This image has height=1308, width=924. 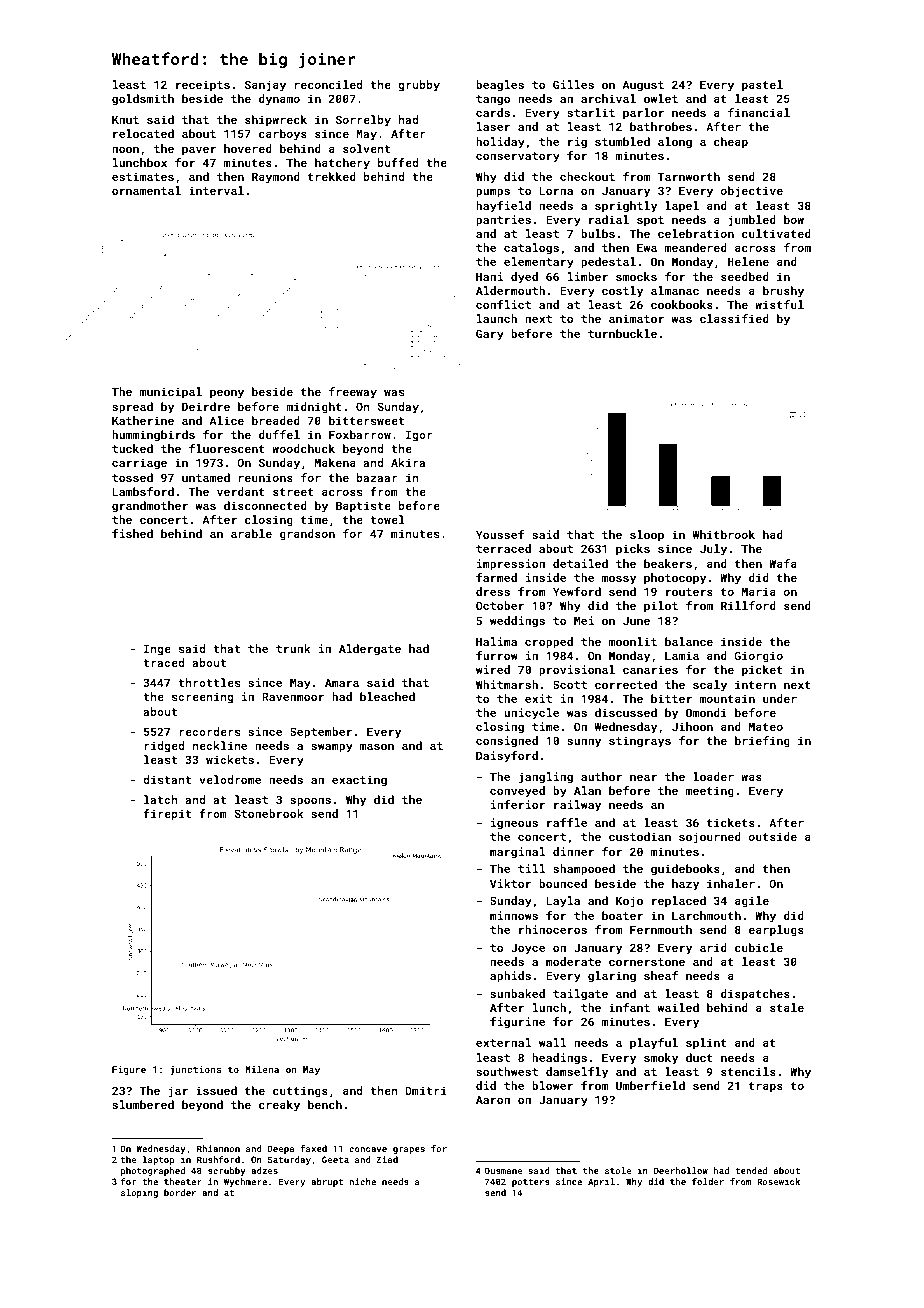 I want to click on reconciled, so click(x=328, y=84).
